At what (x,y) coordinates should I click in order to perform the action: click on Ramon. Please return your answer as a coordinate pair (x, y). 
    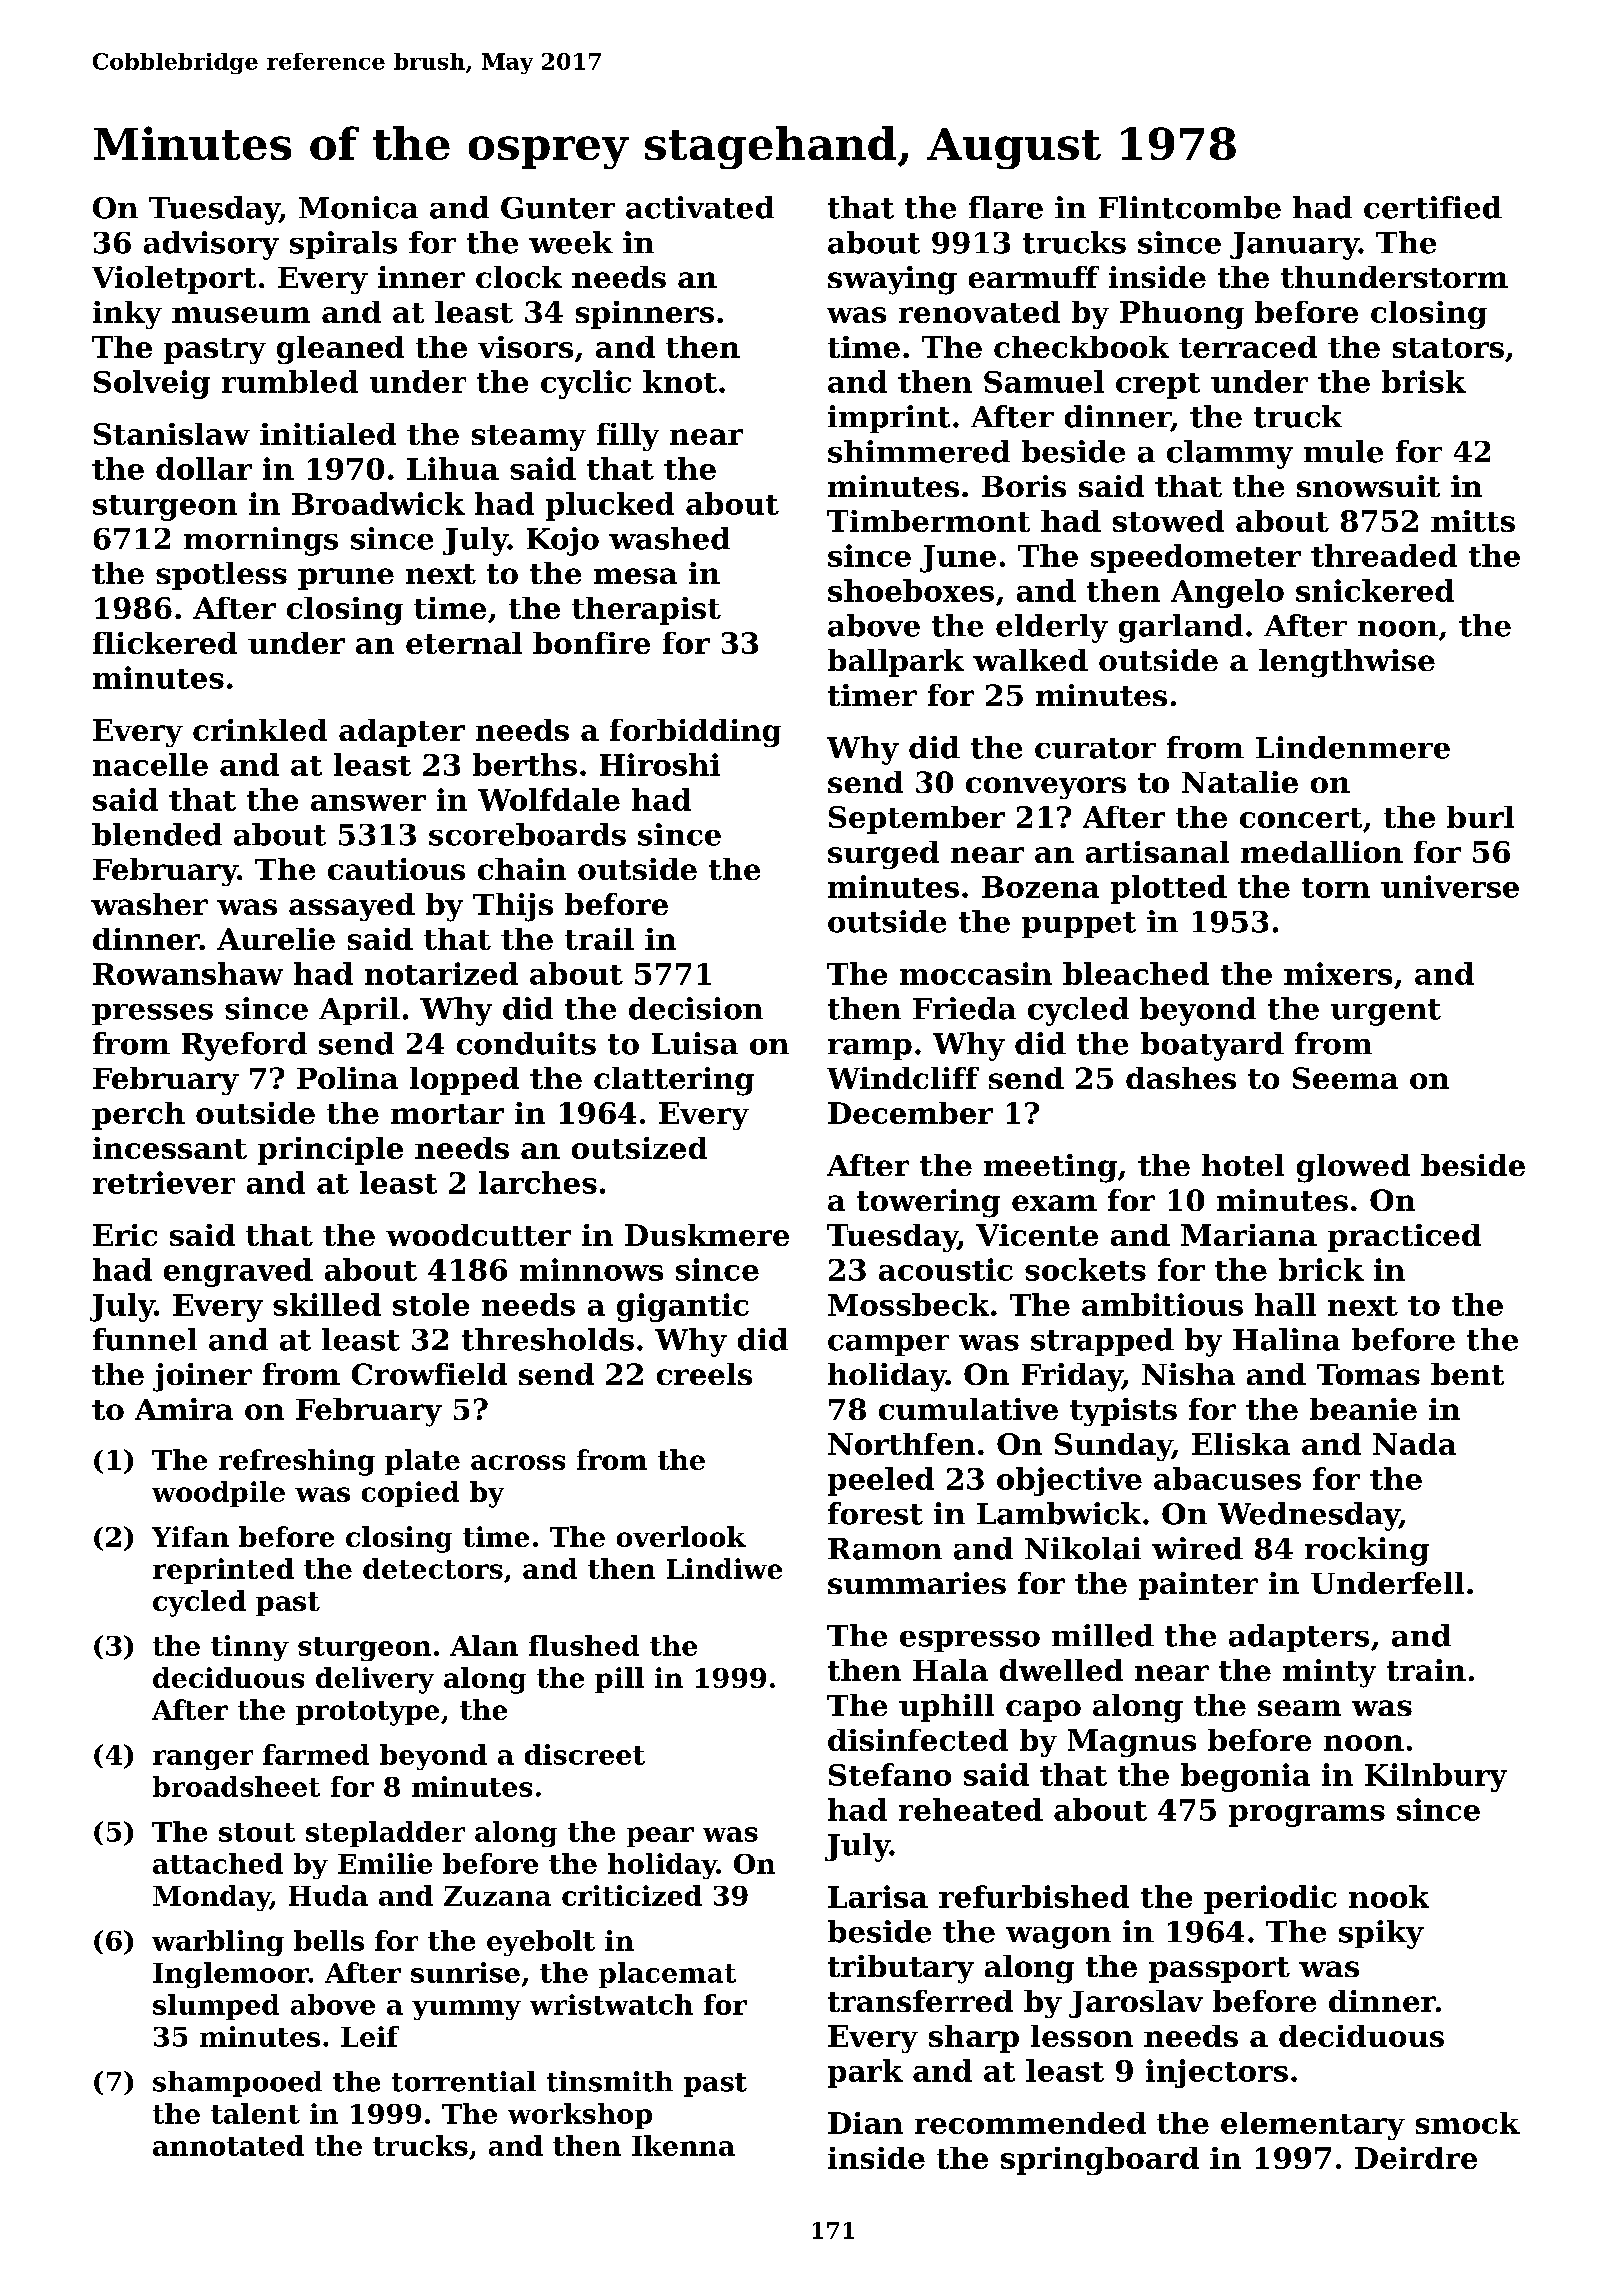
    Looking at the image, I should click on (885, 1549).
